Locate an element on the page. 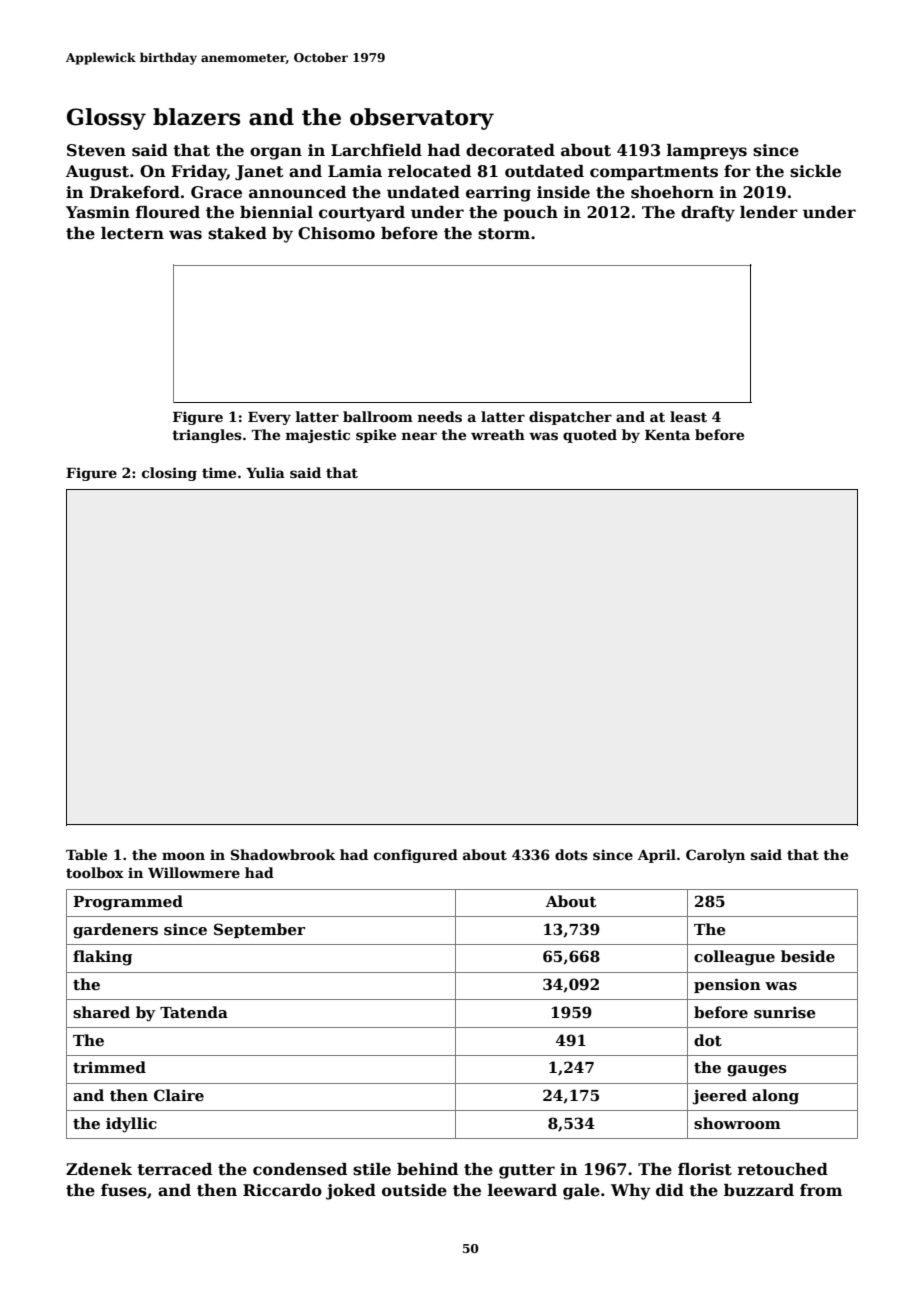  drafty is located at coordinates (708, 214).
